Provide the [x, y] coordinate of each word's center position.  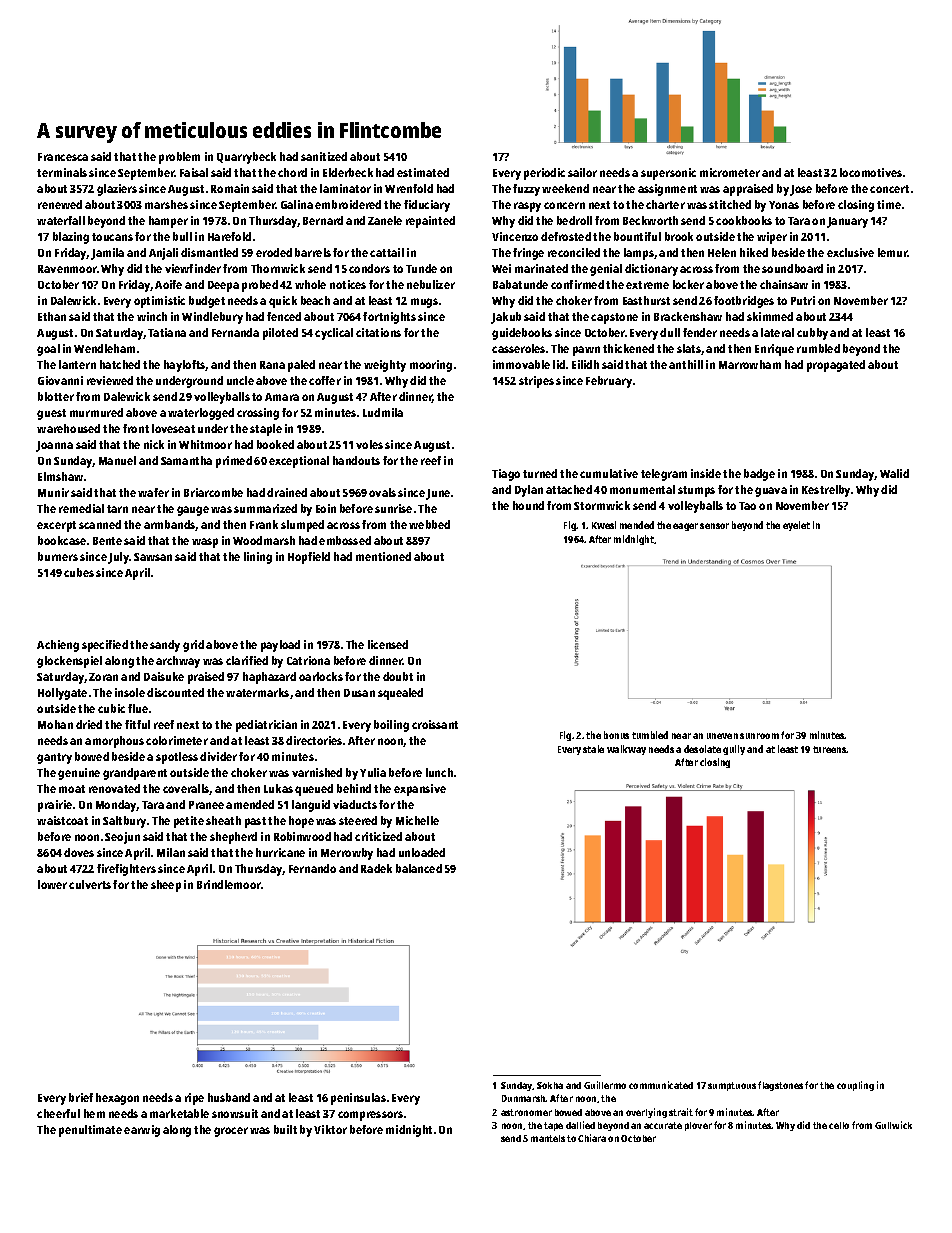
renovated [114, 788]
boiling [391, 726]
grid [193, 646]
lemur [893, 252]
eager [685, 527]
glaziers [117, 190]
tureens [830, 749]
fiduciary [427, 206]
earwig [142, 1131]
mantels [548, 1138]
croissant [435, 724]
